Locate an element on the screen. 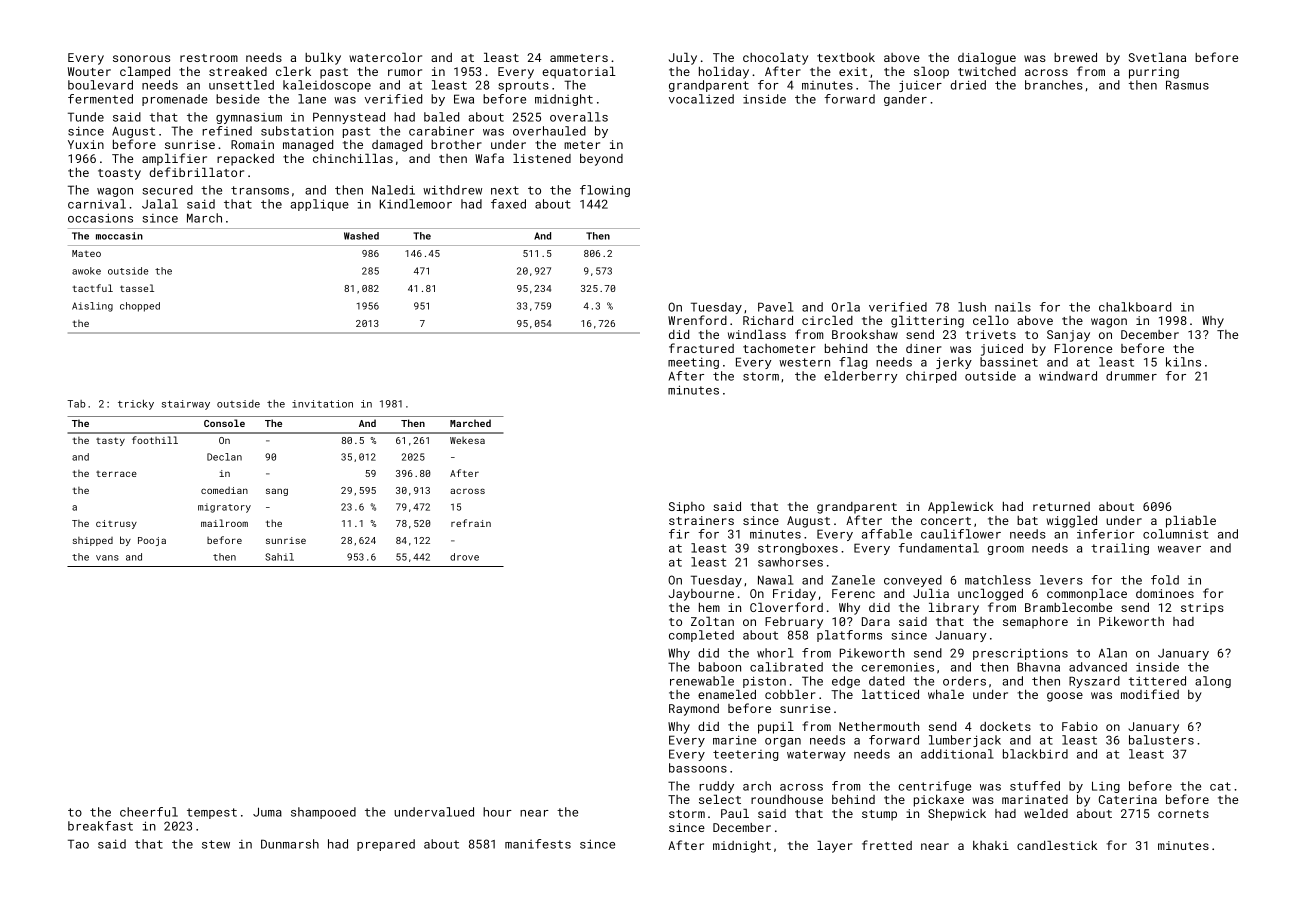  Jaybourne is located at coordinates (701, 595).
